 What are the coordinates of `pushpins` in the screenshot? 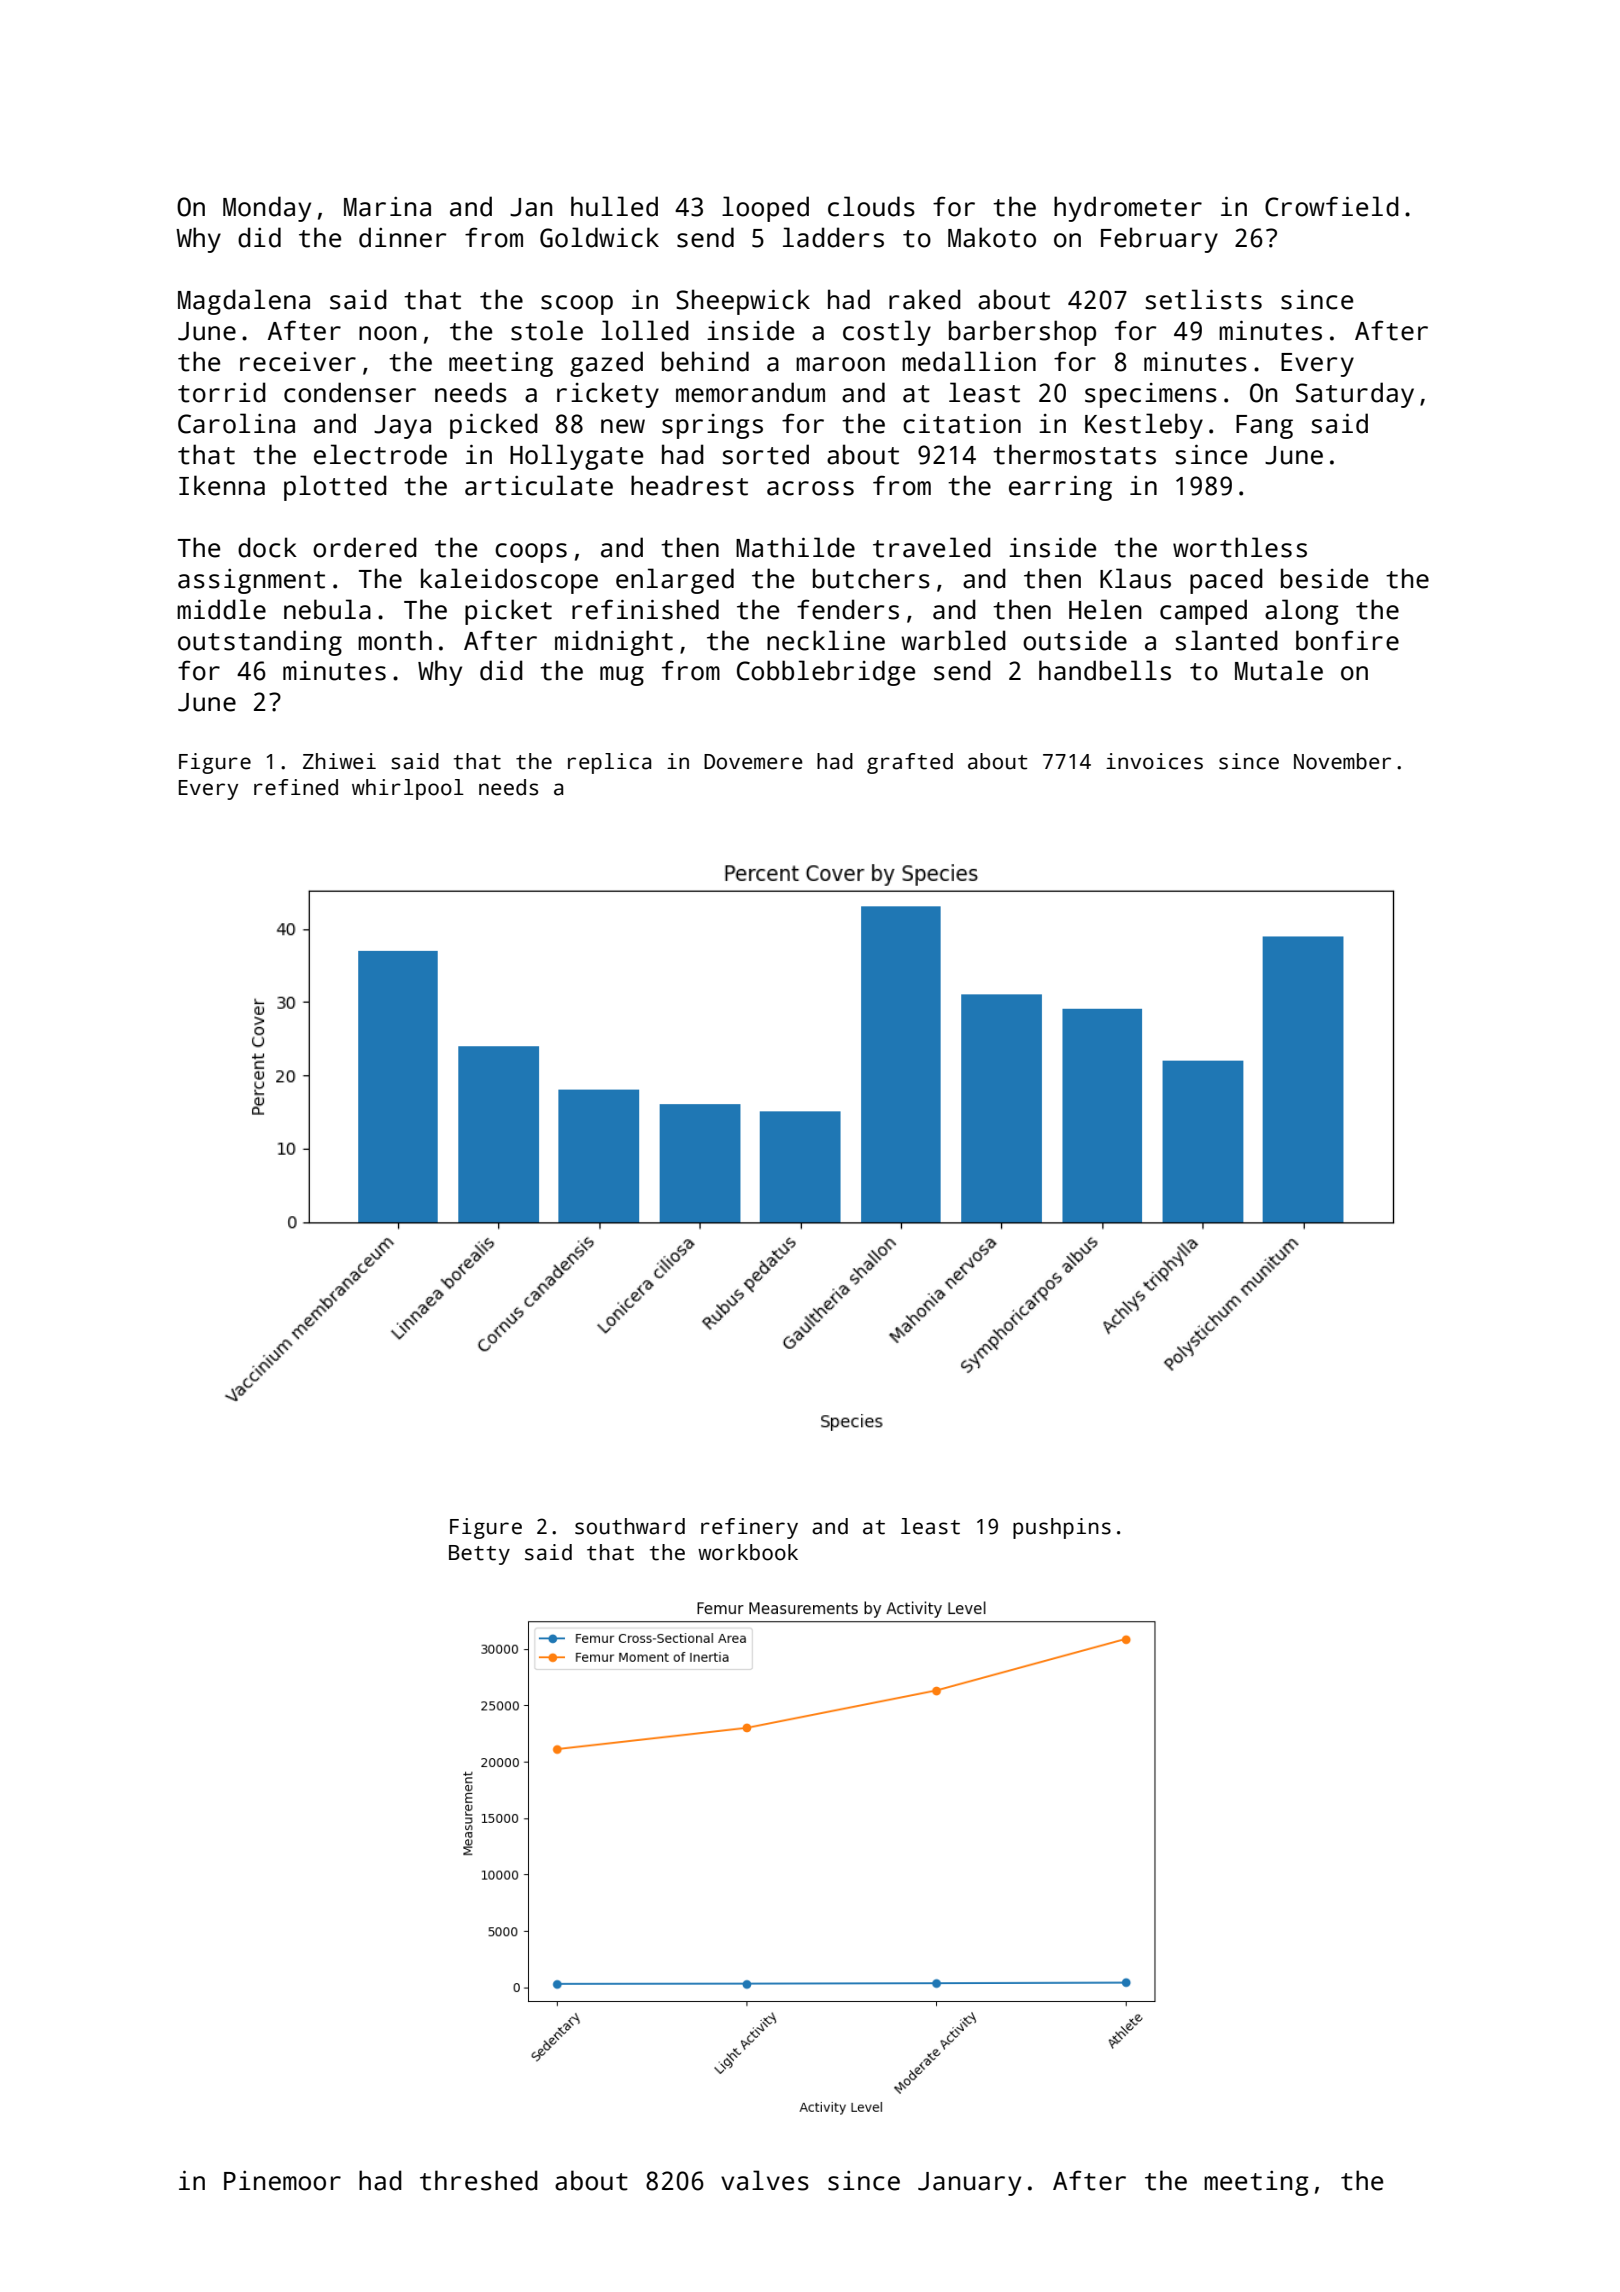 It's located at (1062, 1528).
